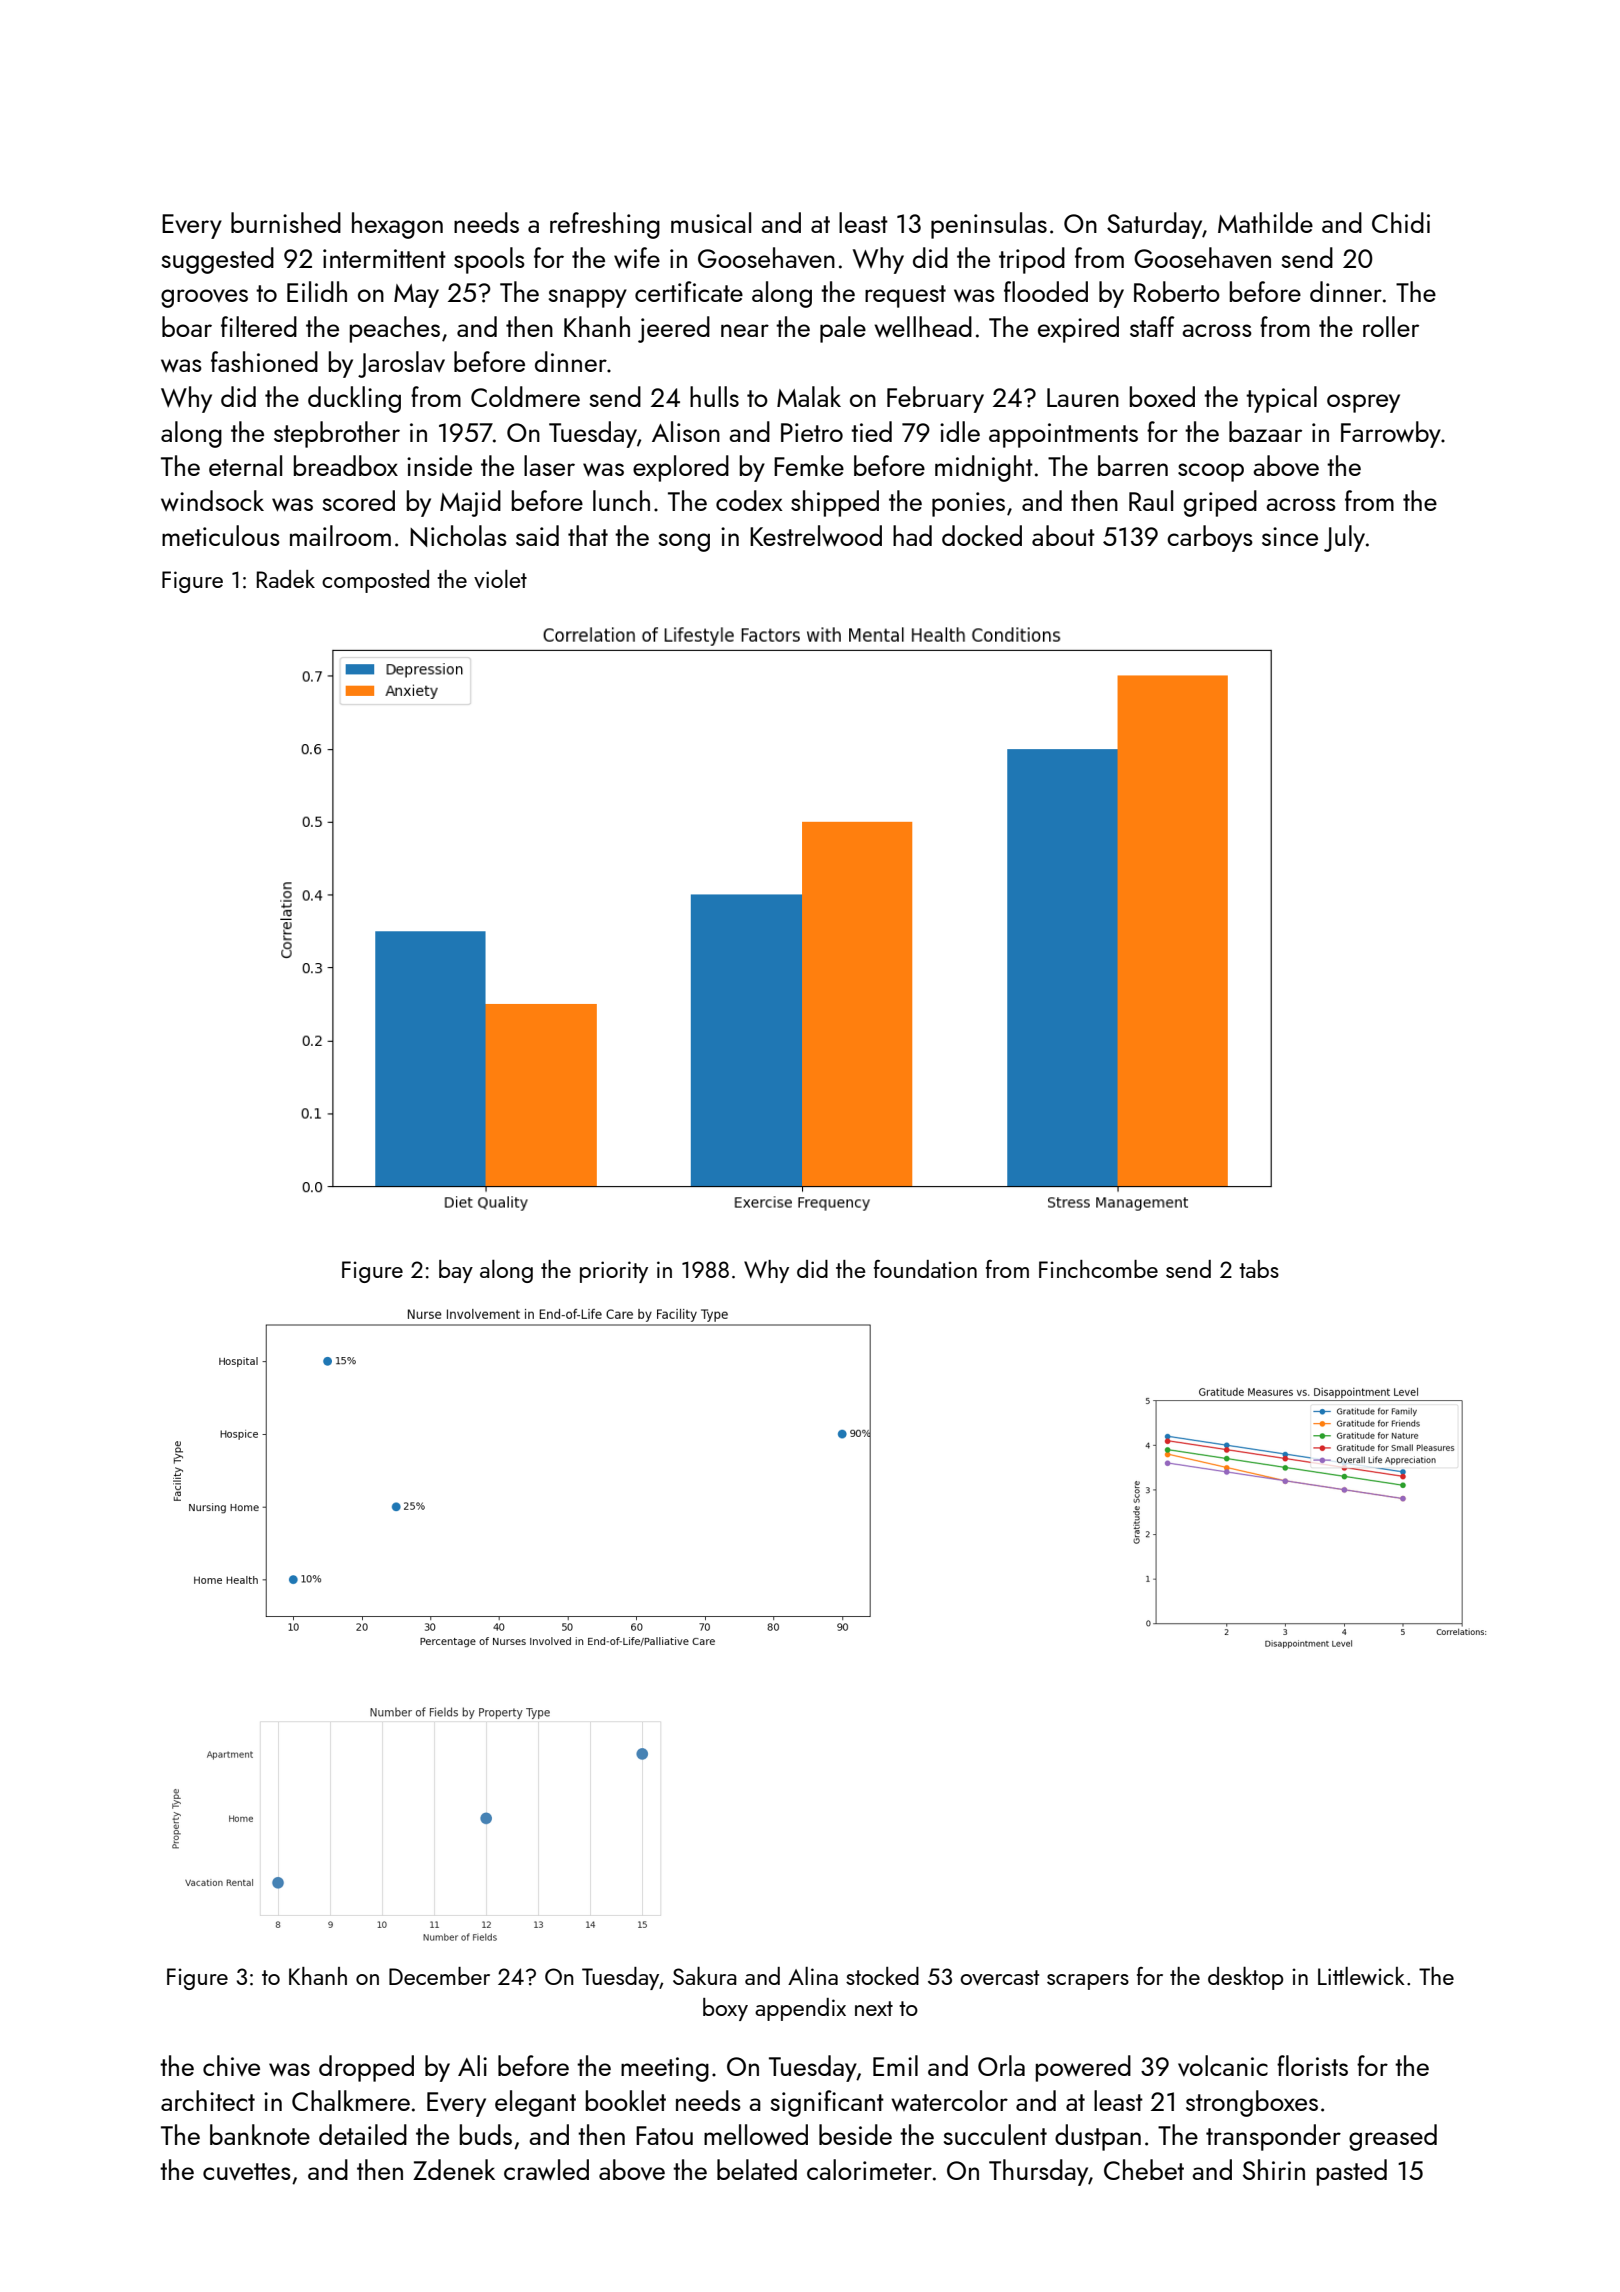  What do you see at coordinates (247, 2171) in the screenshot?
I see `cuvettes` at bounding box center [247, 2171].
